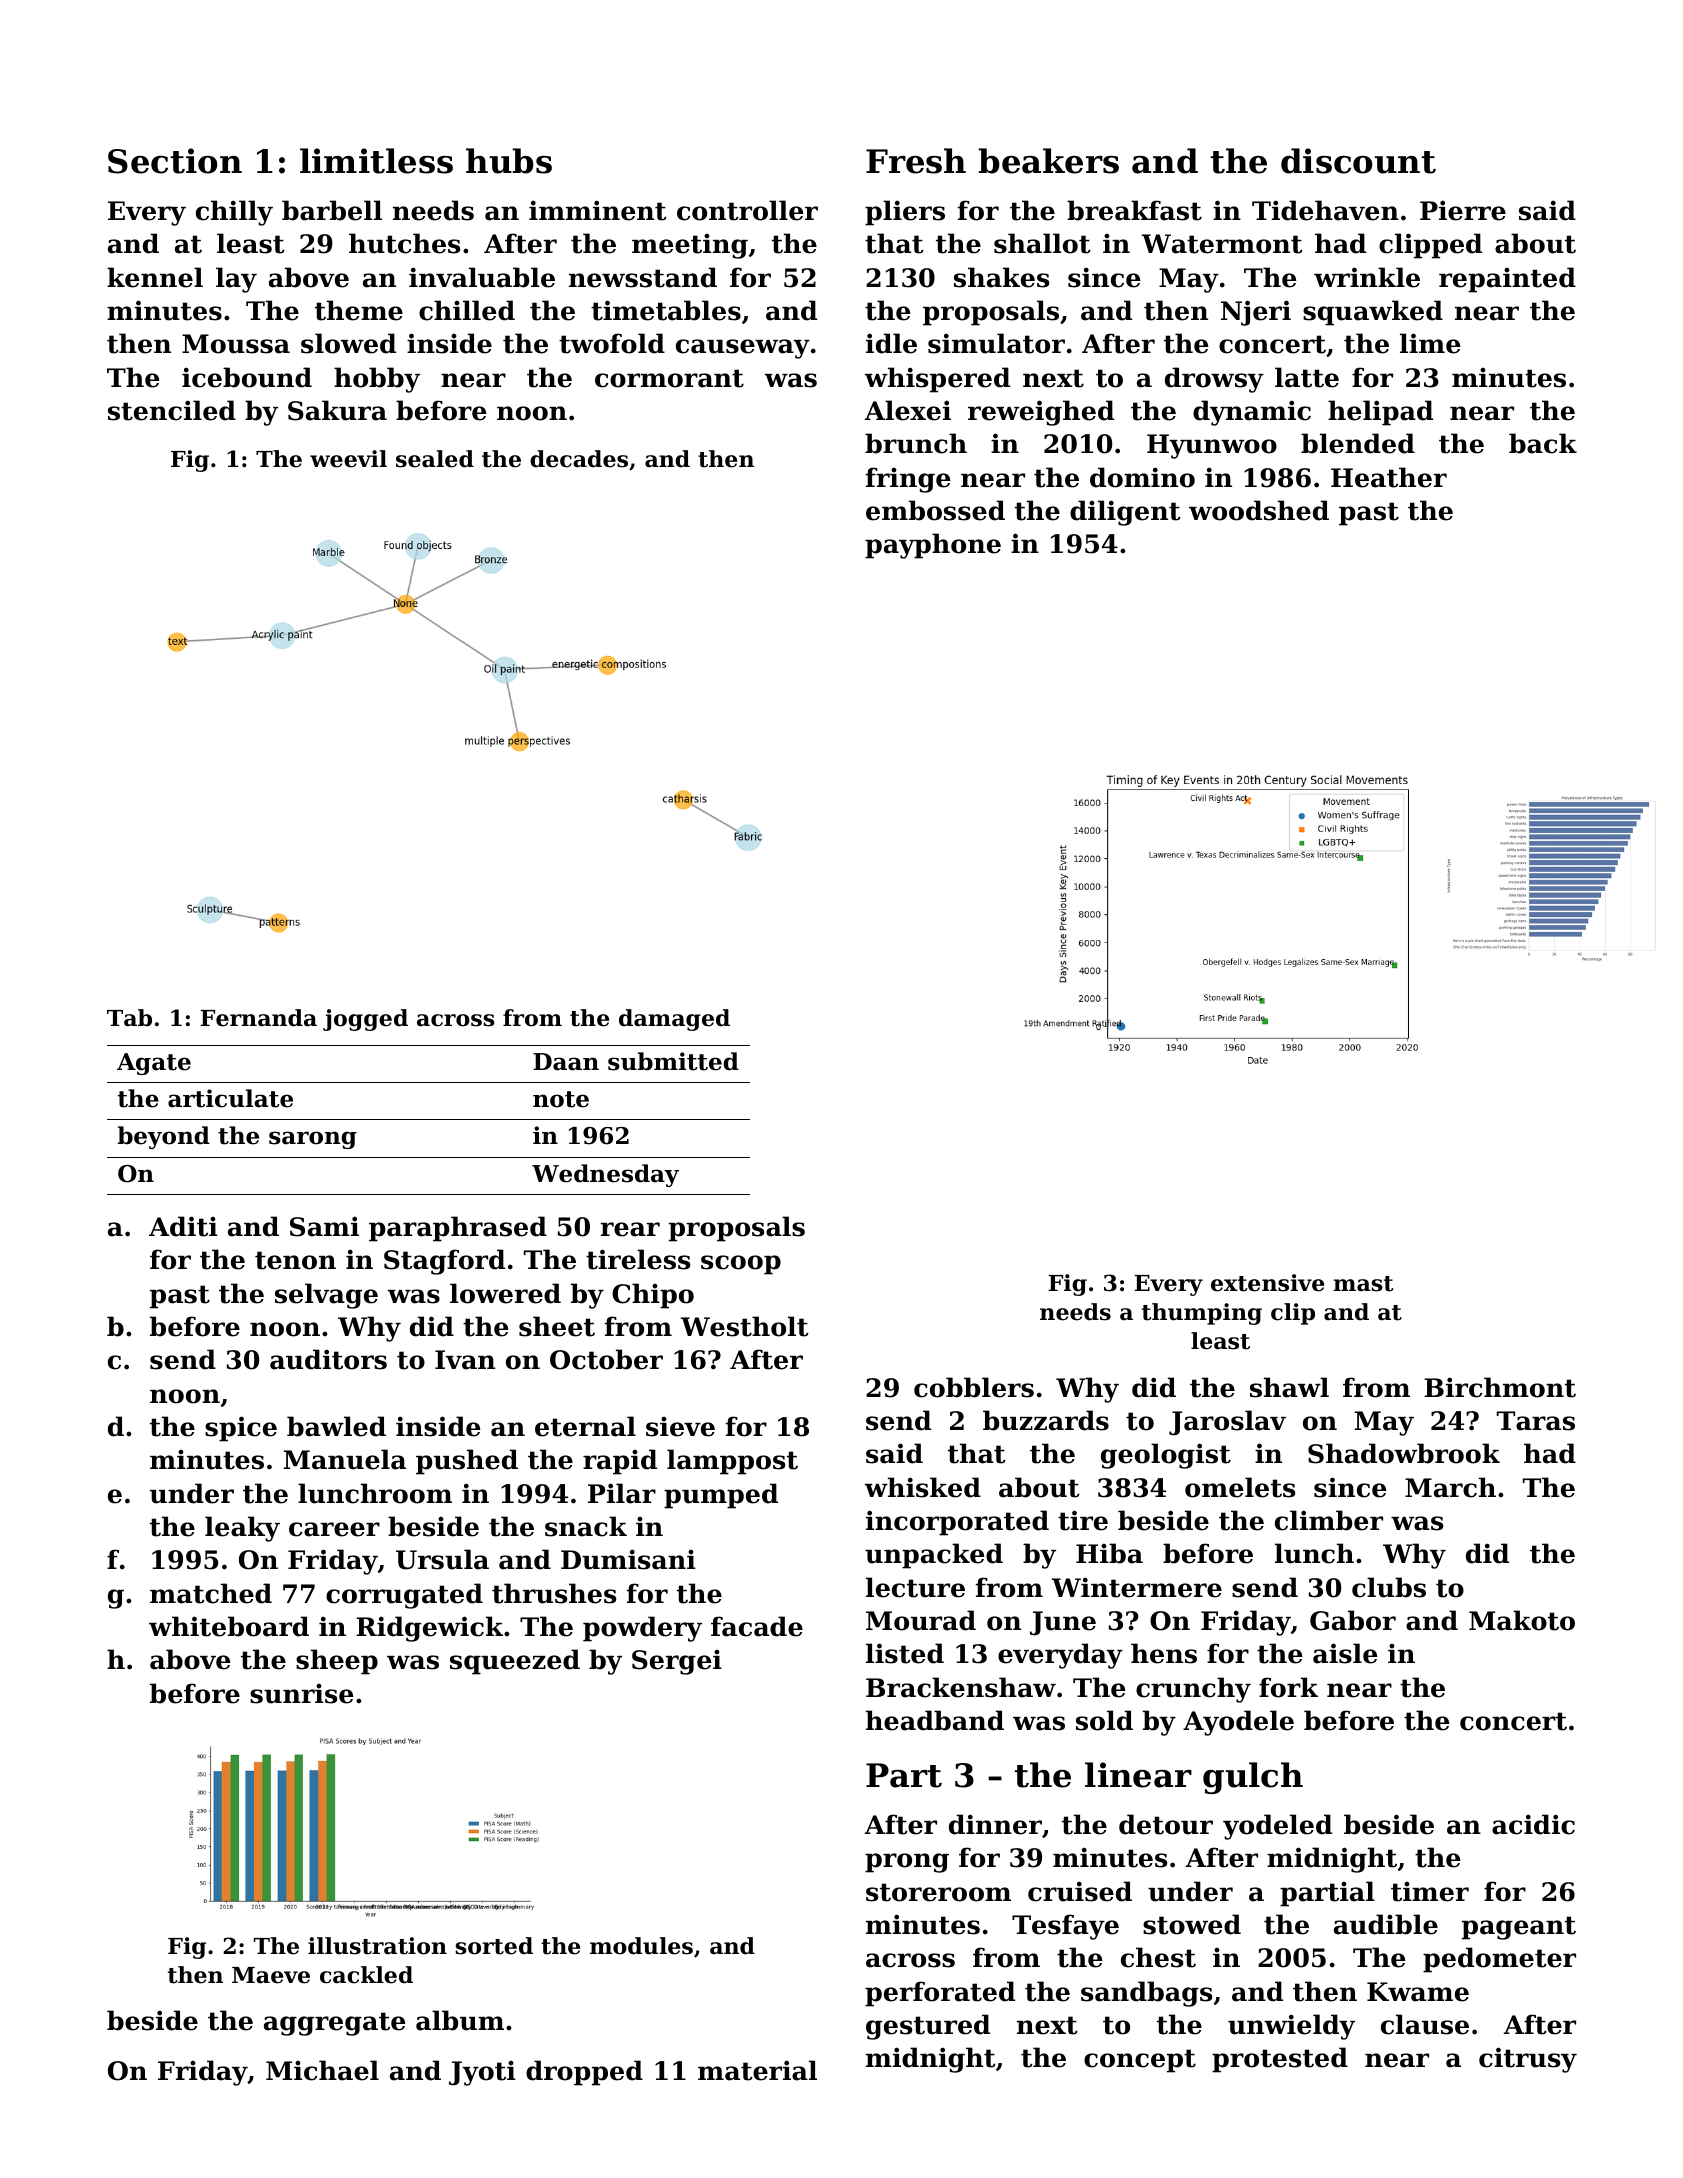 Image resolution: width=1683 pixels, height=2178 pixels. I want to click on damaged, so click(674, 1020).
